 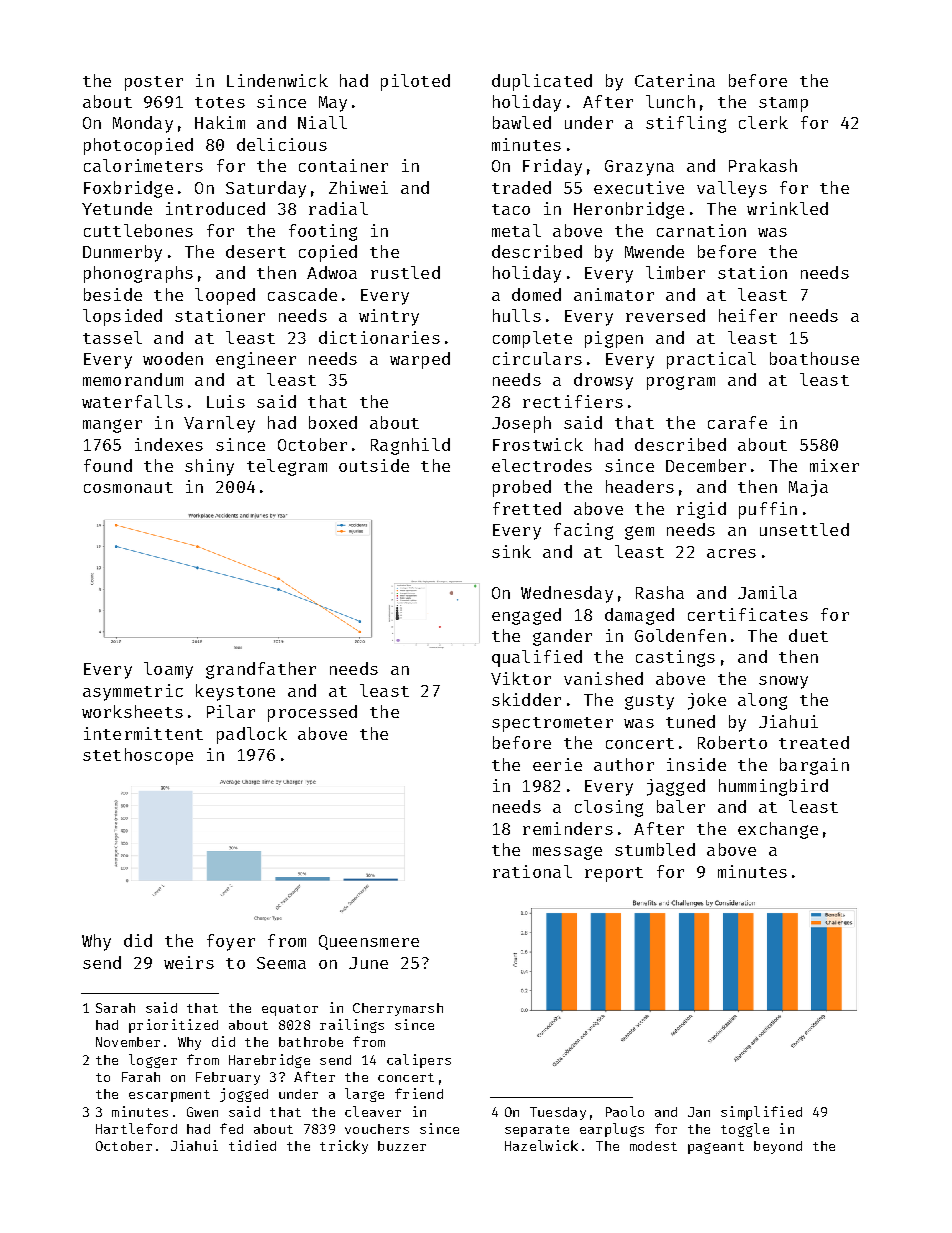 What do you see at coordinates (115, 1008) in the image?
I see `Sarah` at bounding box center [115, 1008].
